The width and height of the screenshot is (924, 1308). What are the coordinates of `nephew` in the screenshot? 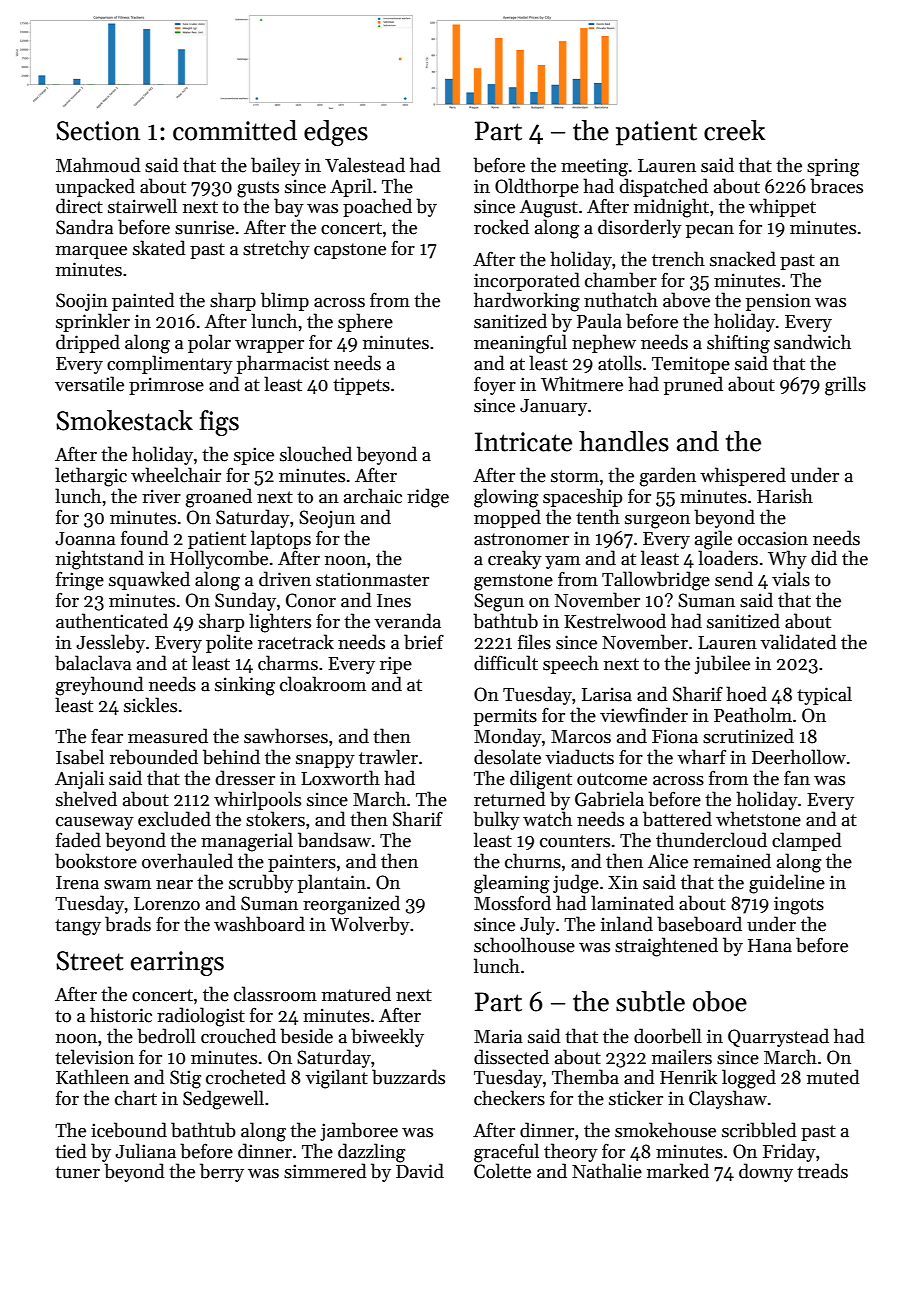 It's located at (604, 343).
